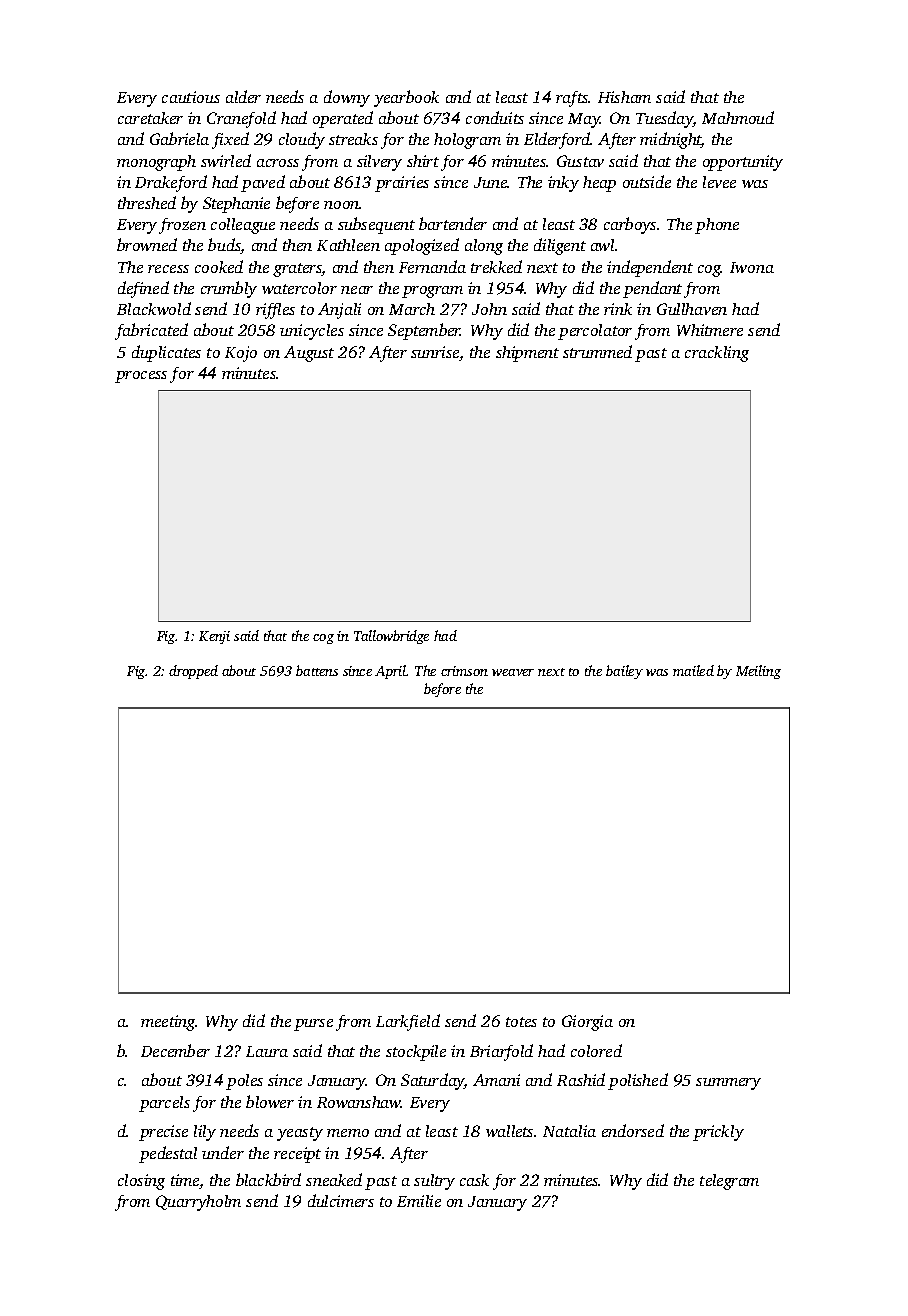  I want to click on noon, so click(342, 205).
